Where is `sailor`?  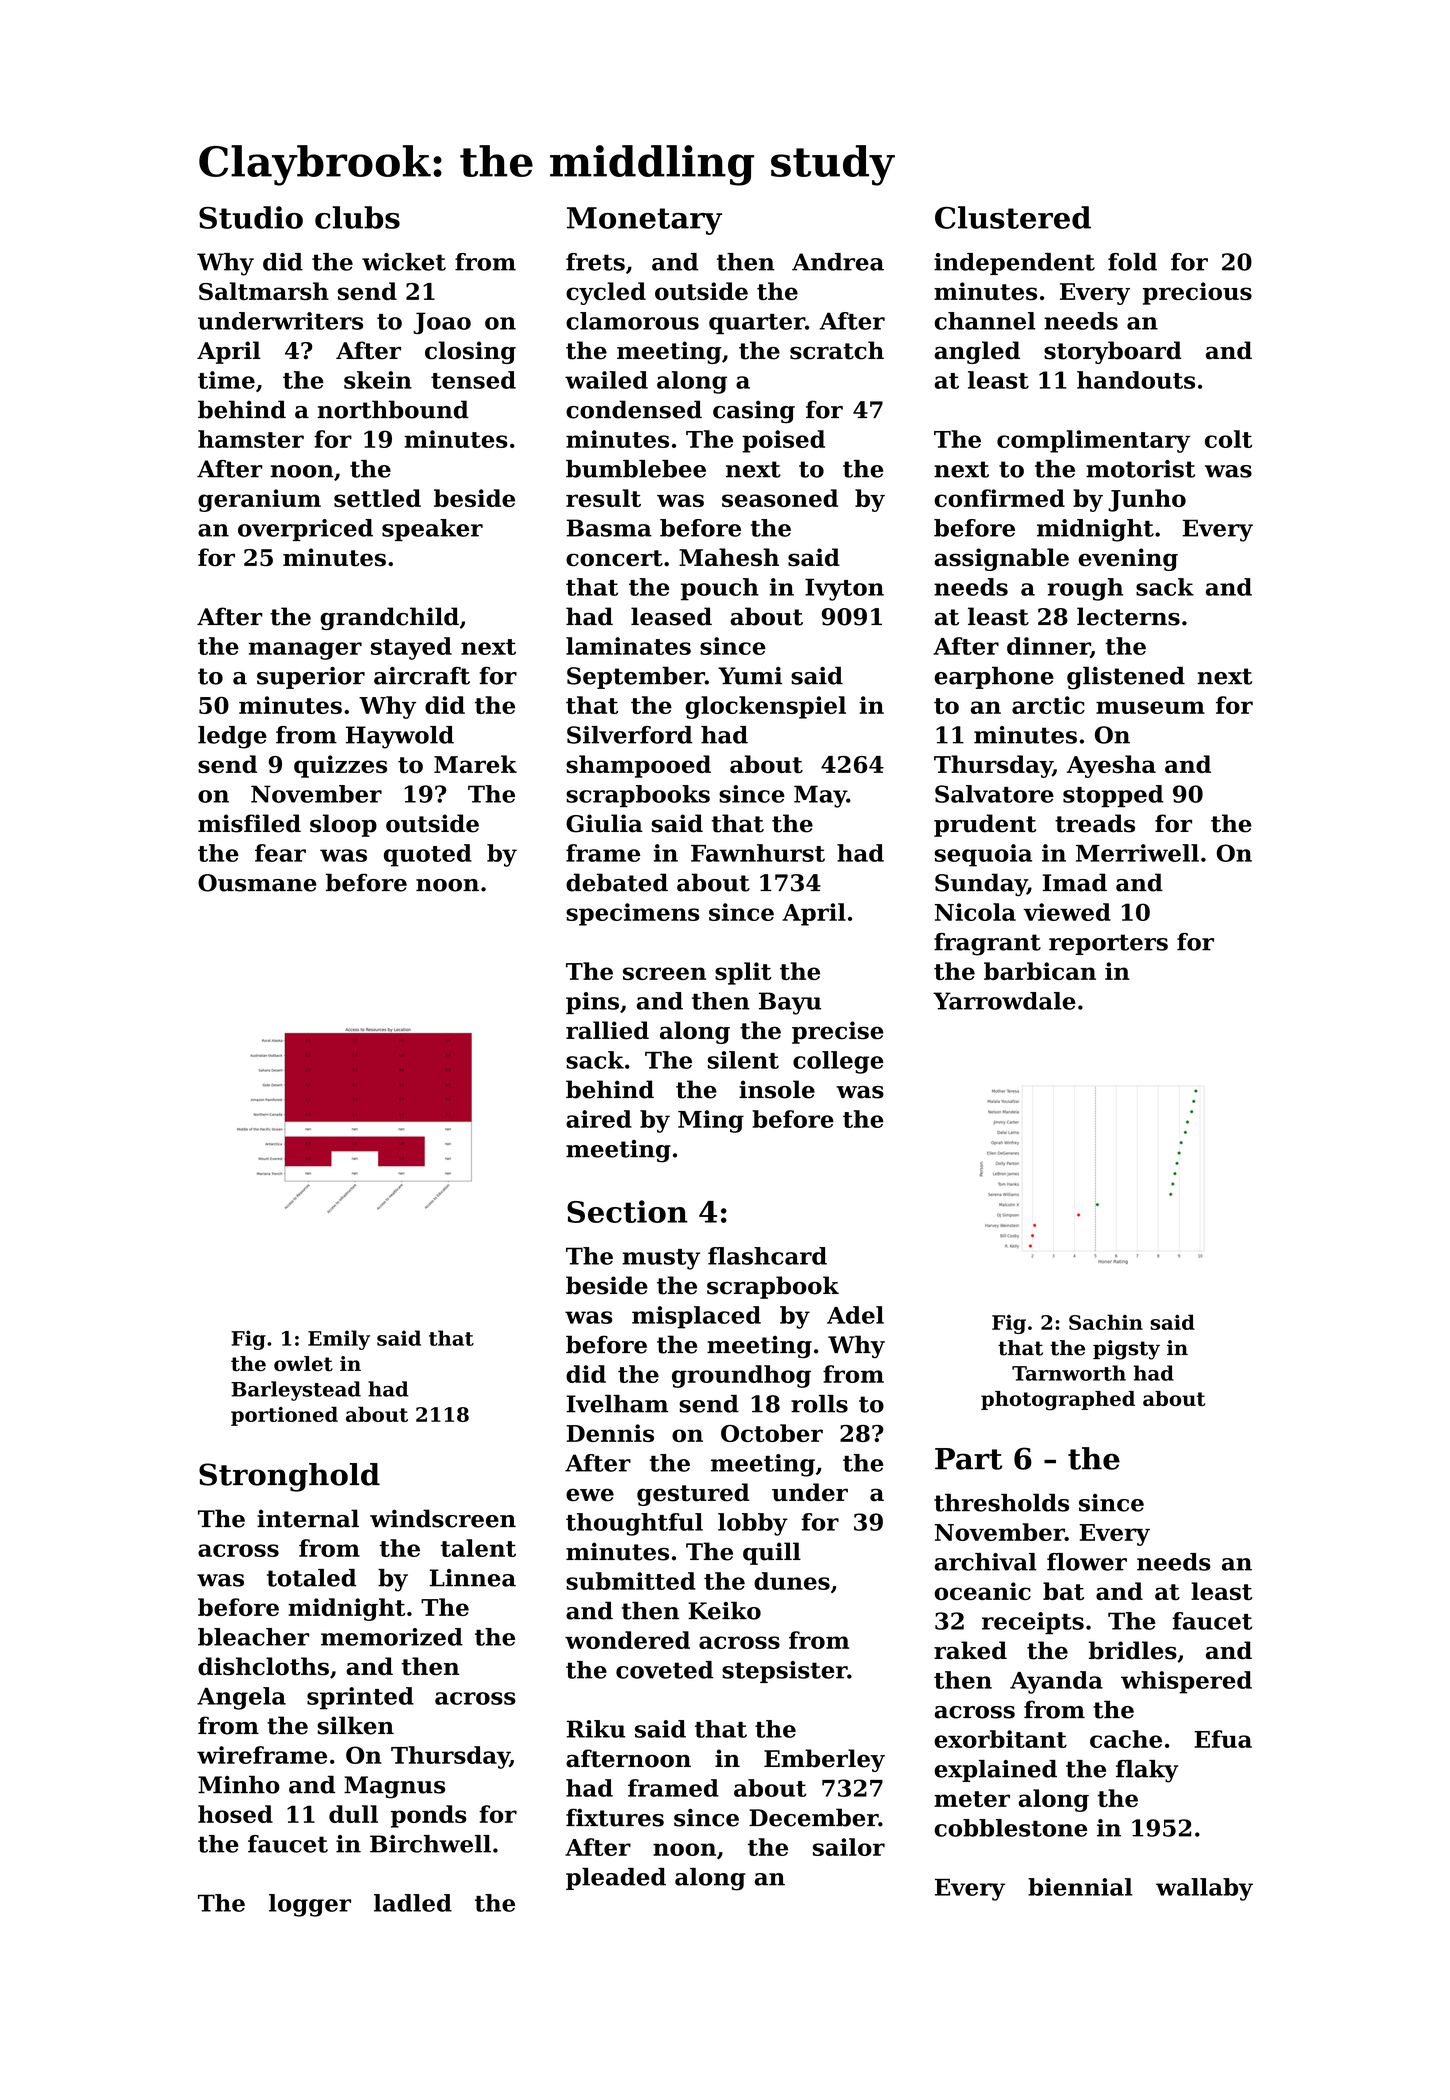 sailor is located at coordinates (849, 1847).
